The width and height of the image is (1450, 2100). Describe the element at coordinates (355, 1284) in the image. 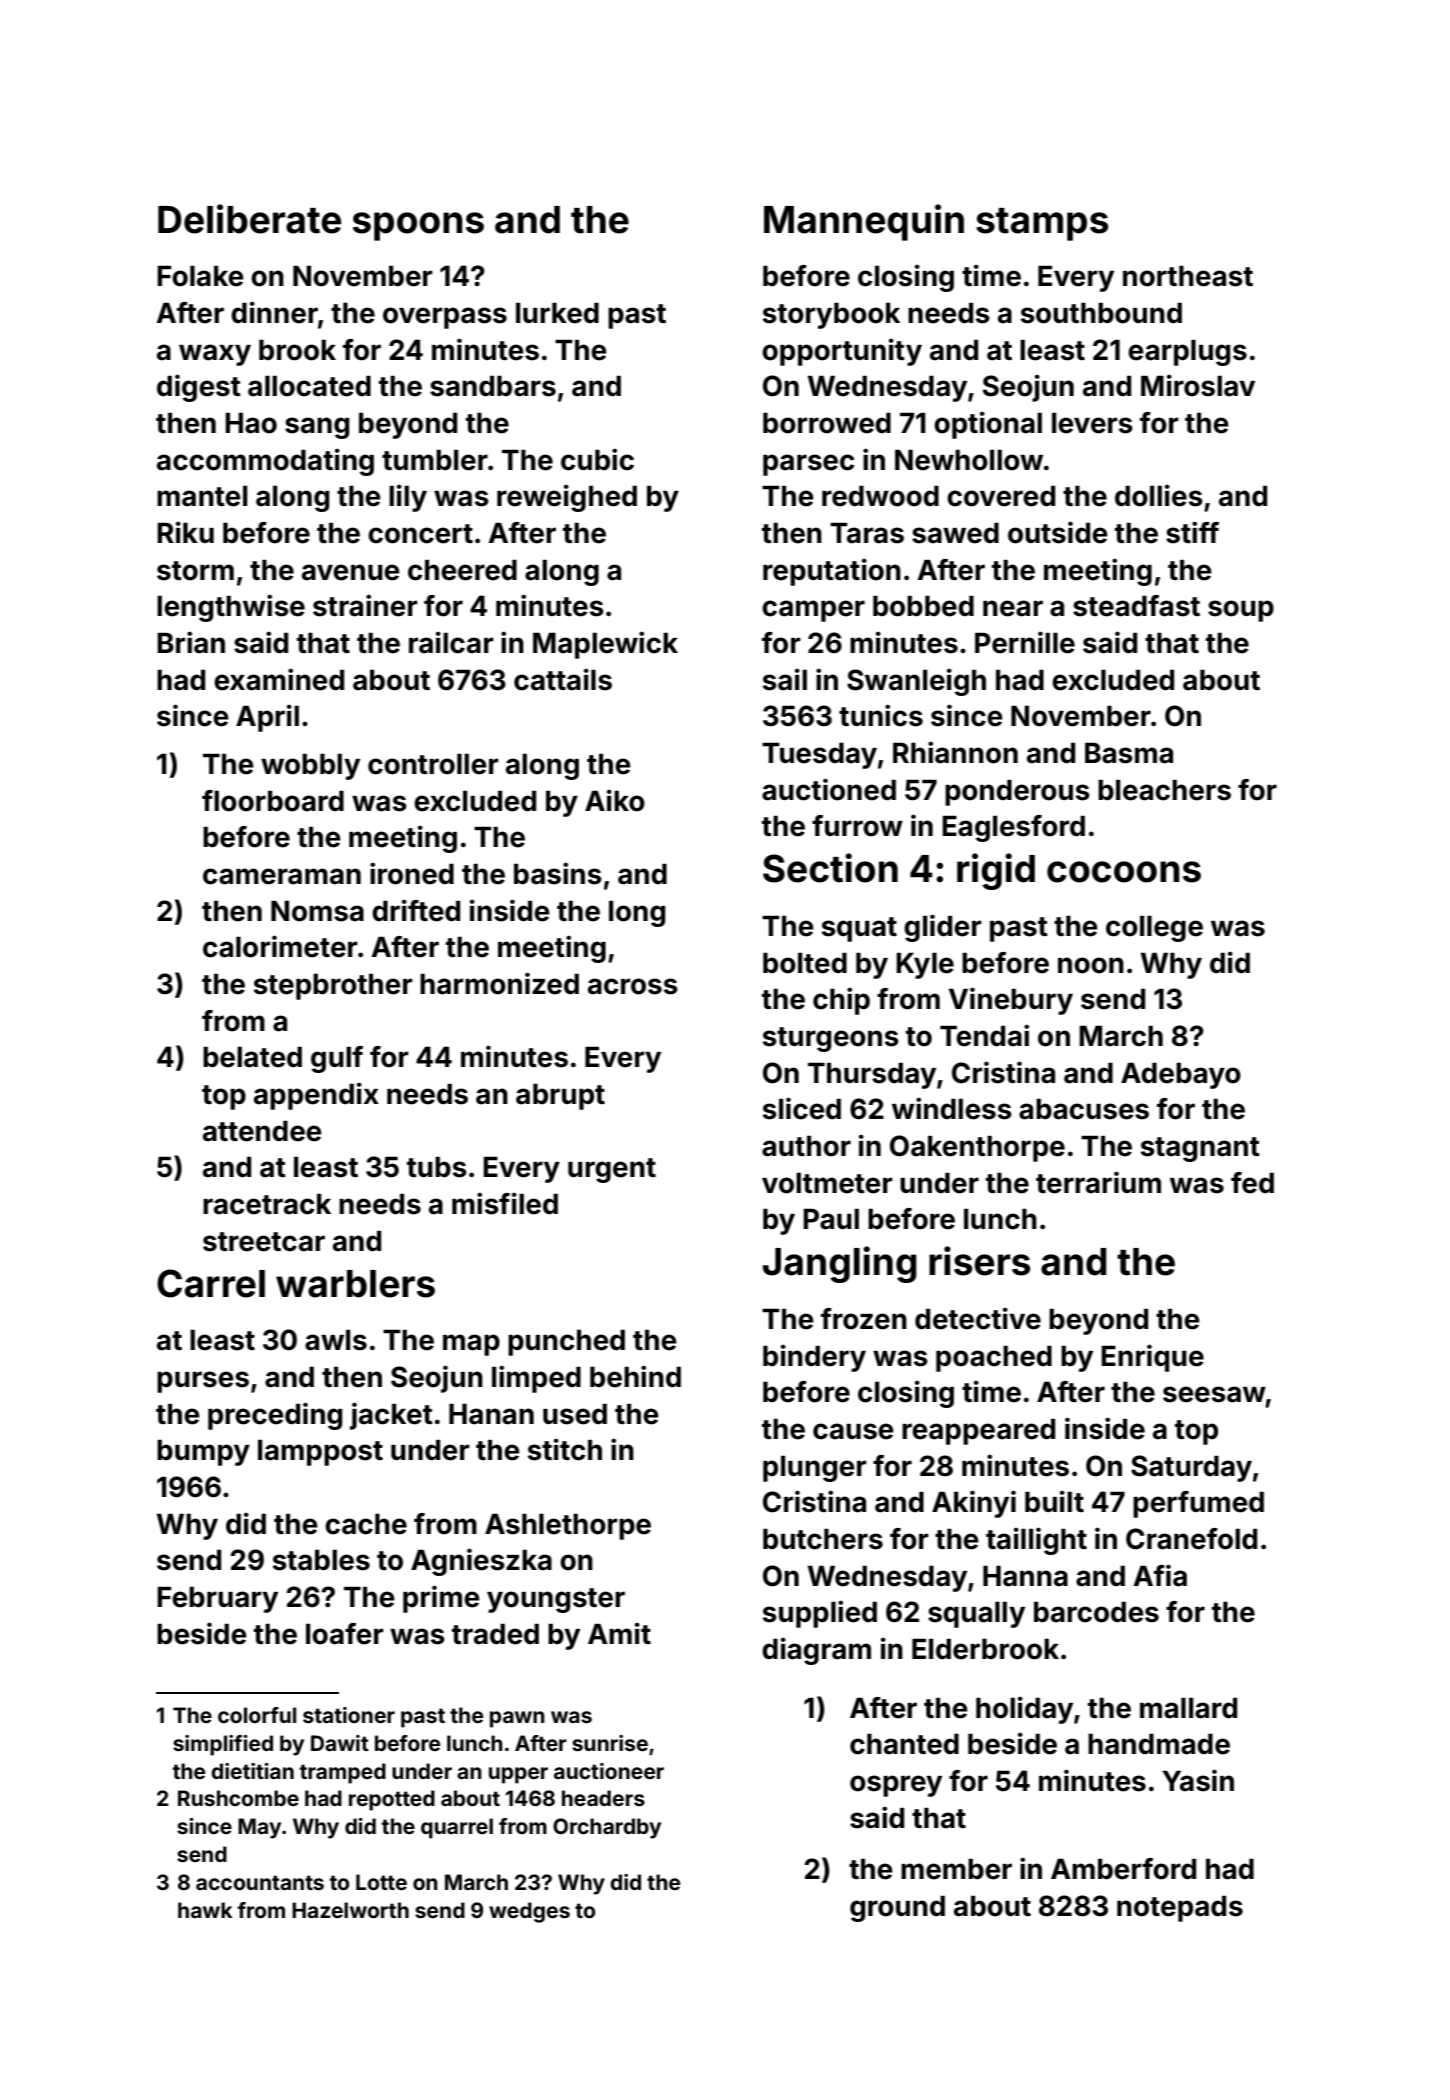

I see `warblers` at that location.
